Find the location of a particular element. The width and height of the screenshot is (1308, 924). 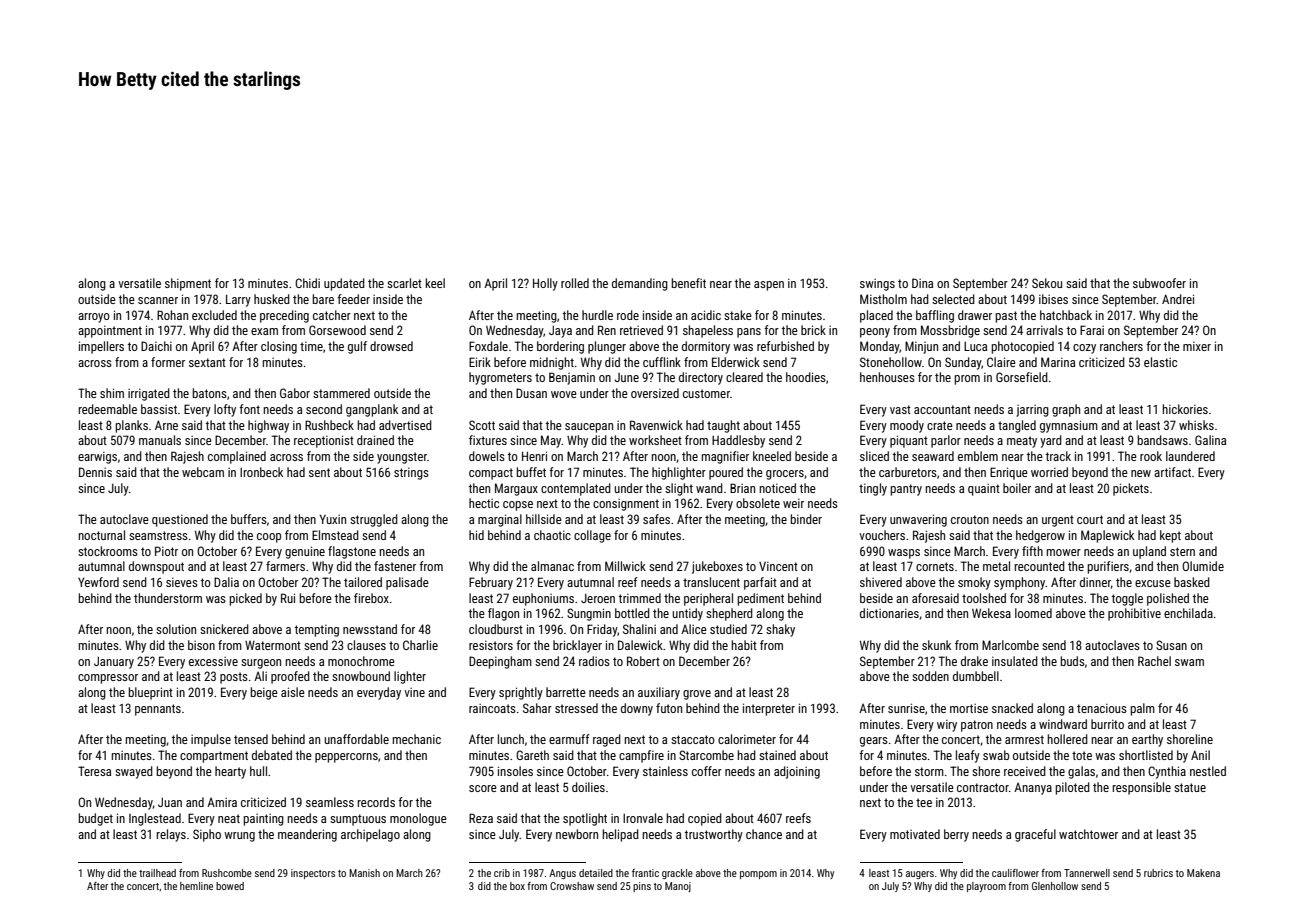

Dina is located at coordinates (922, 283).
